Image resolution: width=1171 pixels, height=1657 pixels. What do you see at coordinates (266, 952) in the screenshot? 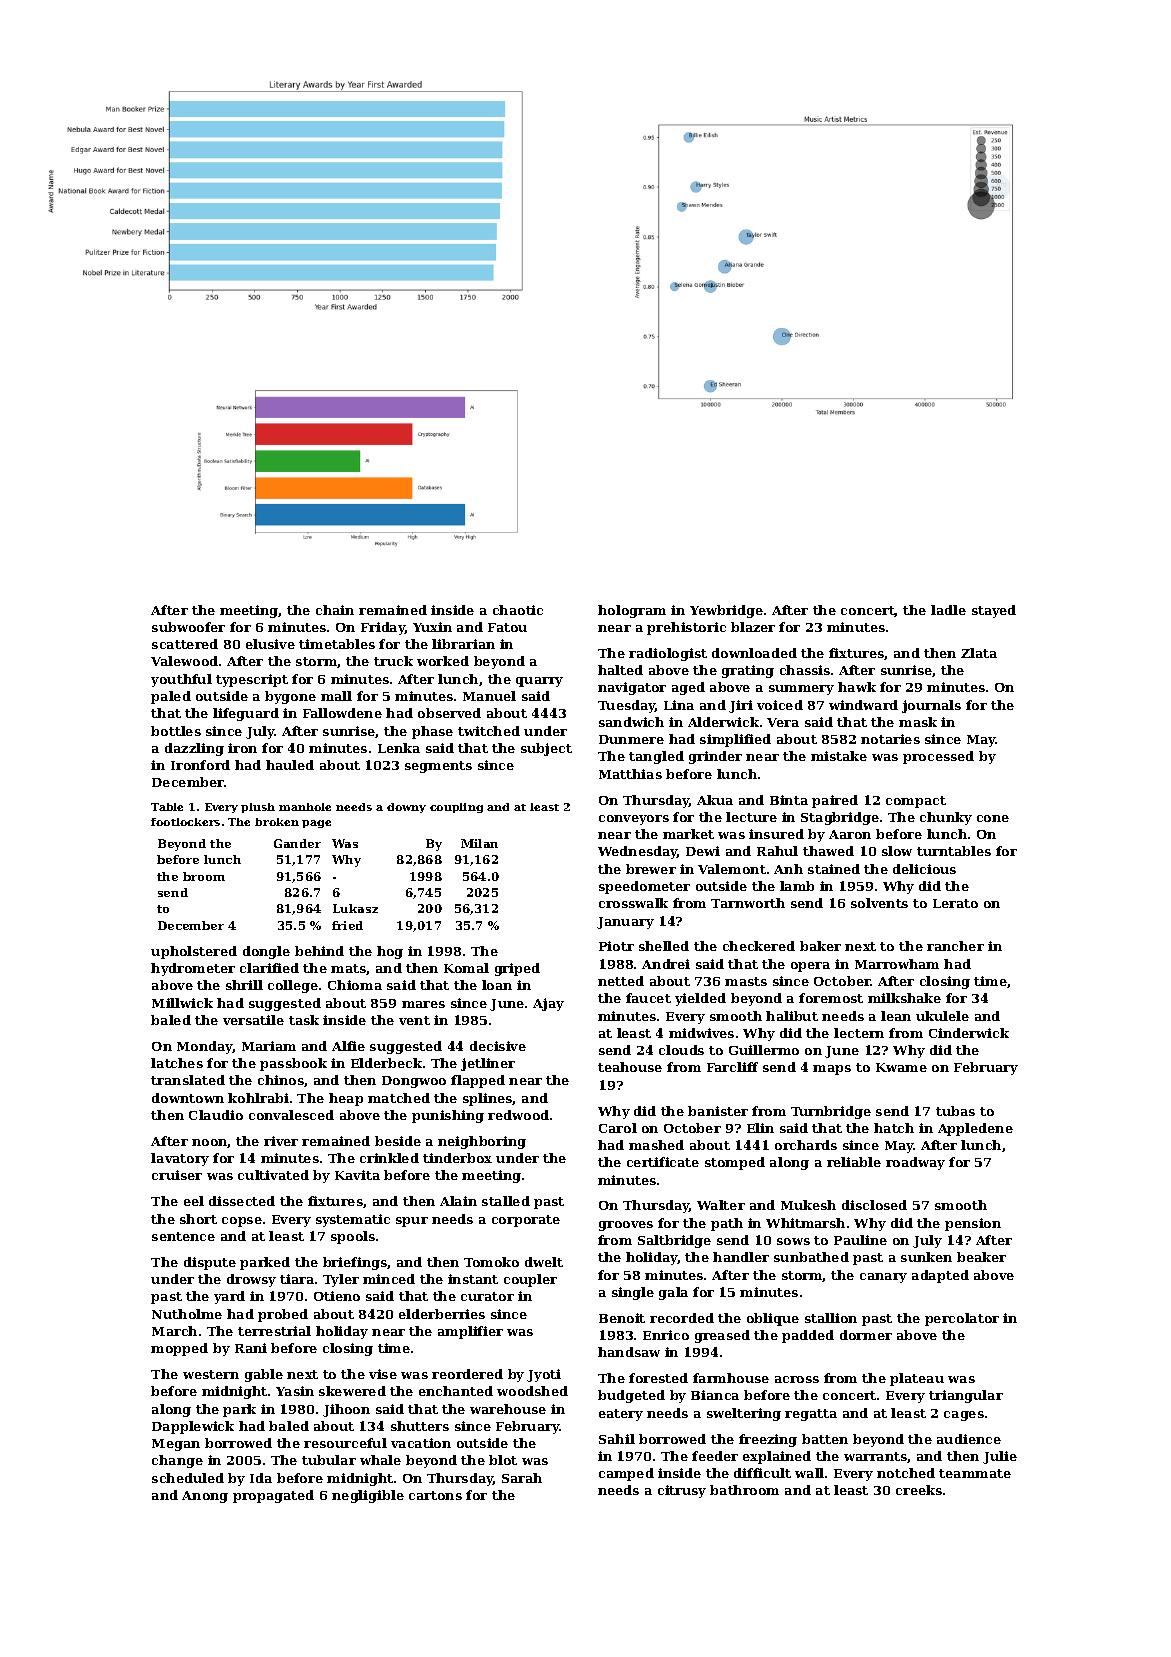
I see `dongle` at bounding box center [266, 952].
